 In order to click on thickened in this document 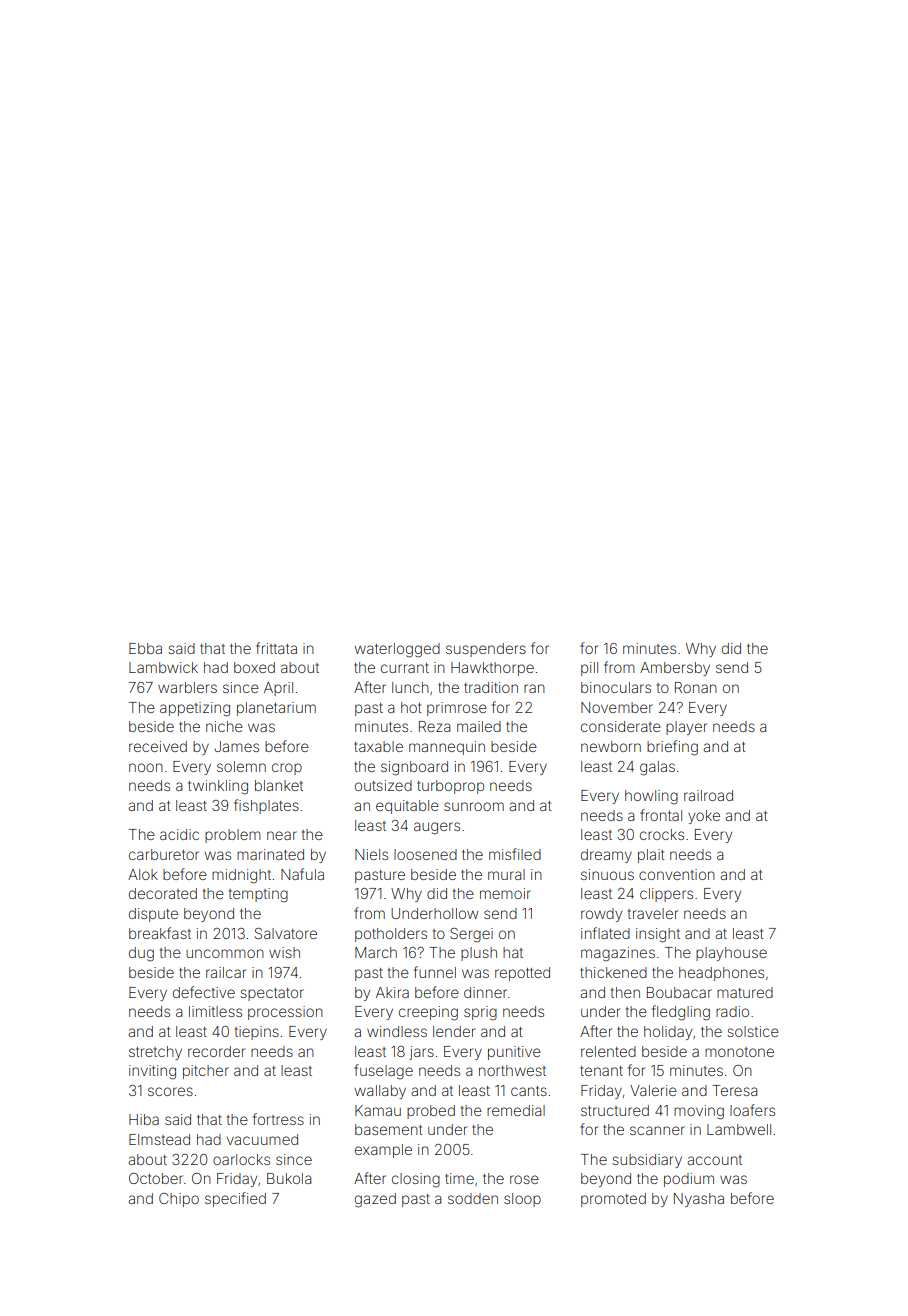, I will do `click(613, 972)`.
